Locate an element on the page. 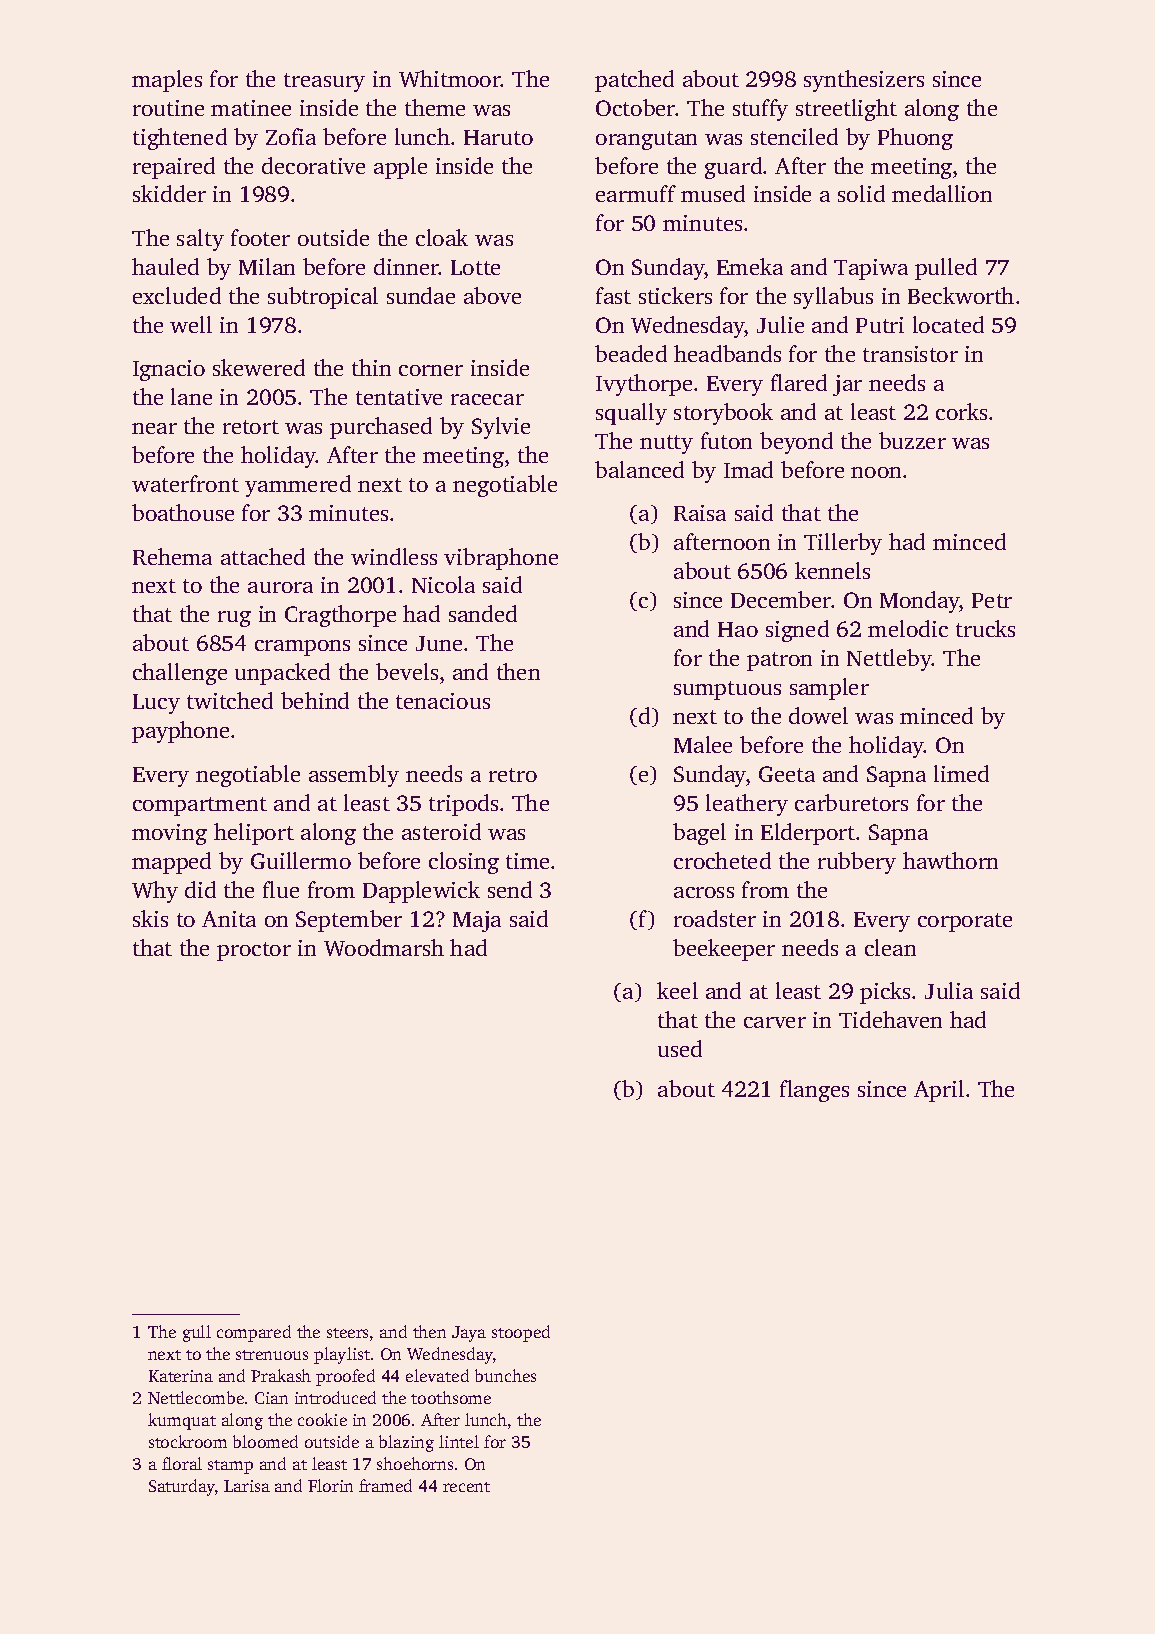 Image resolution: width=1155 pixels, height=1634 pixels. synthesizers is located at coordinates (864, 81).
